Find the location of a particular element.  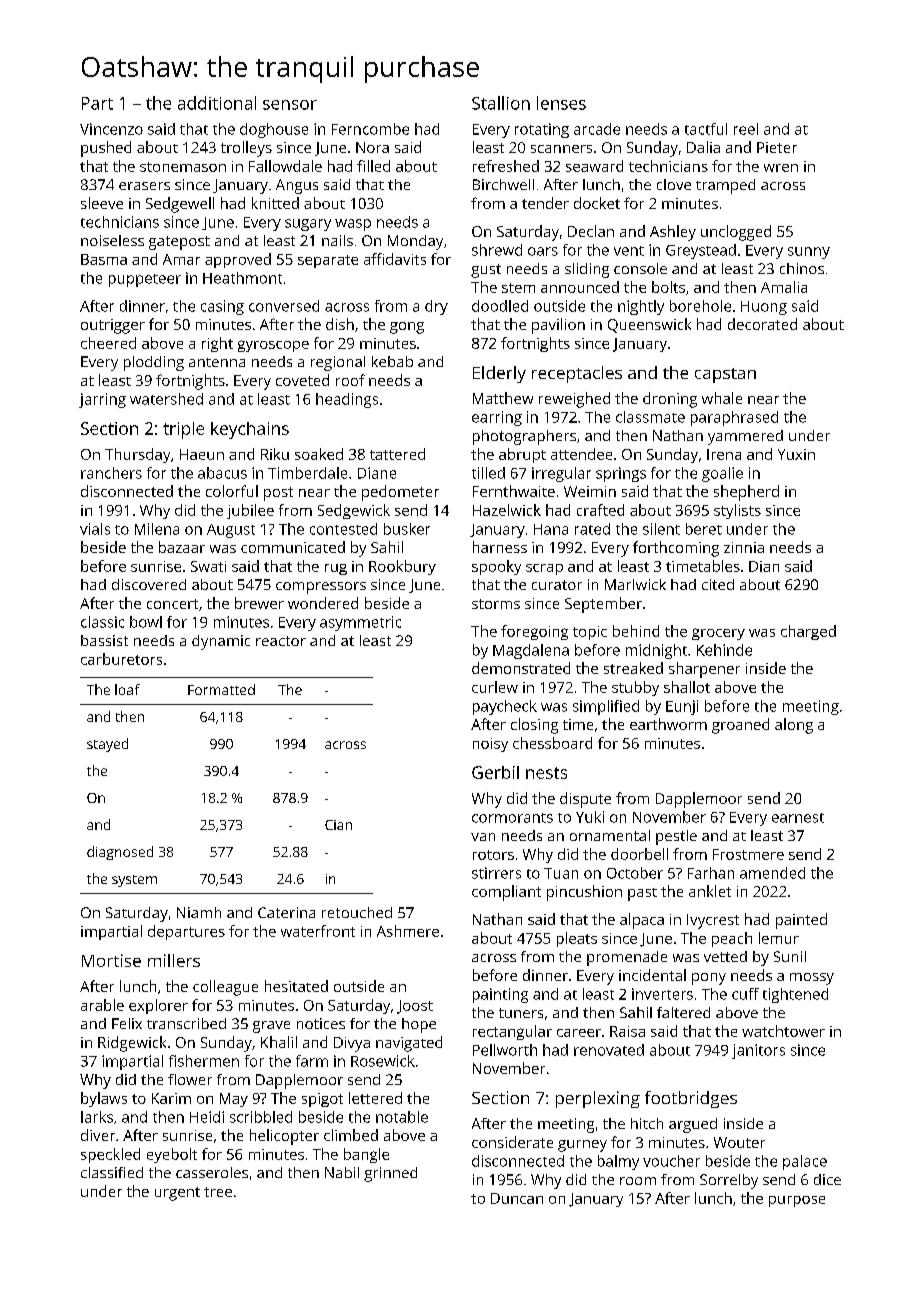

antenna is located at coordinates (217, 362).
